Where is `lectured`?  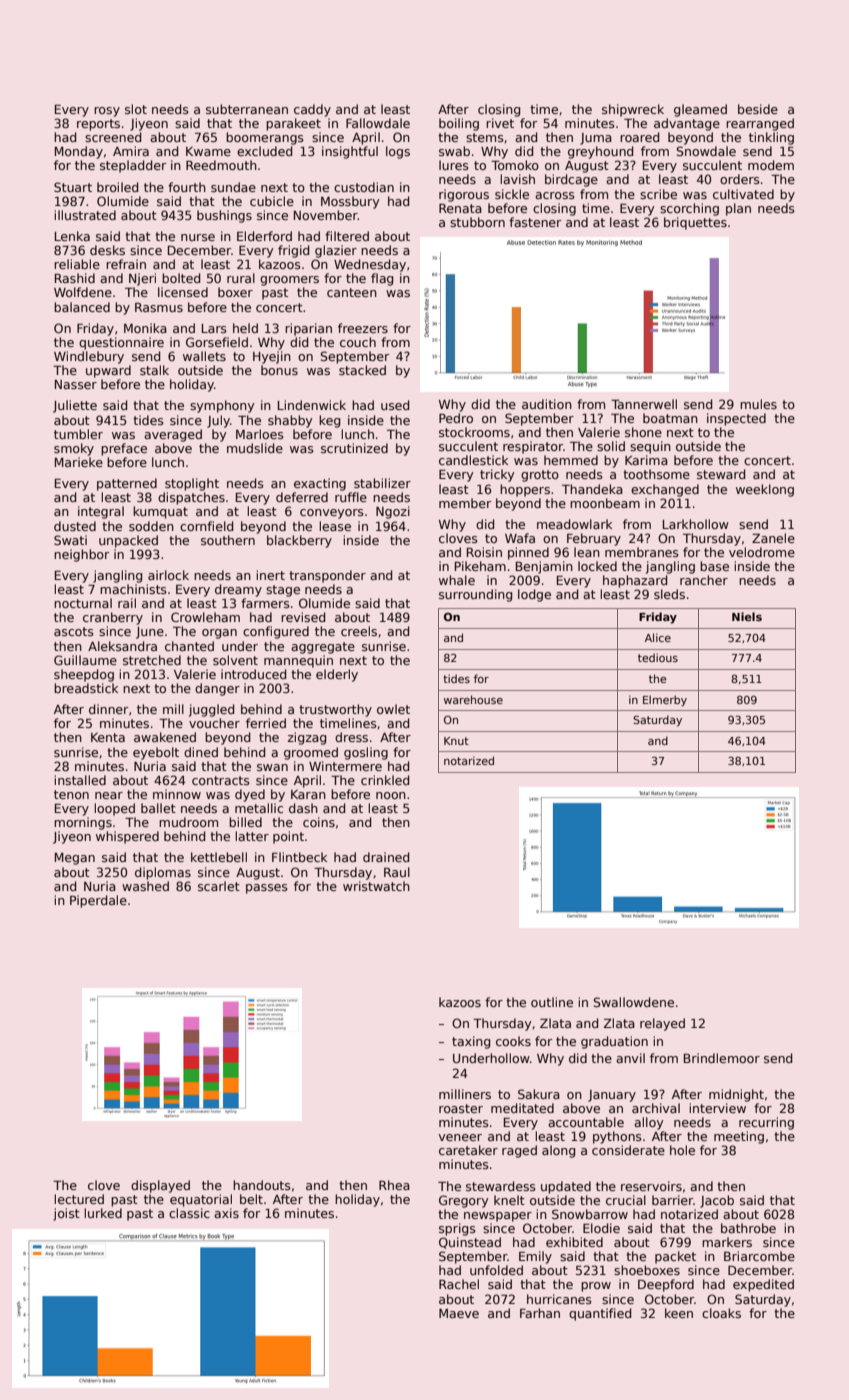 lectured is located at coordinates (79, 1199).
